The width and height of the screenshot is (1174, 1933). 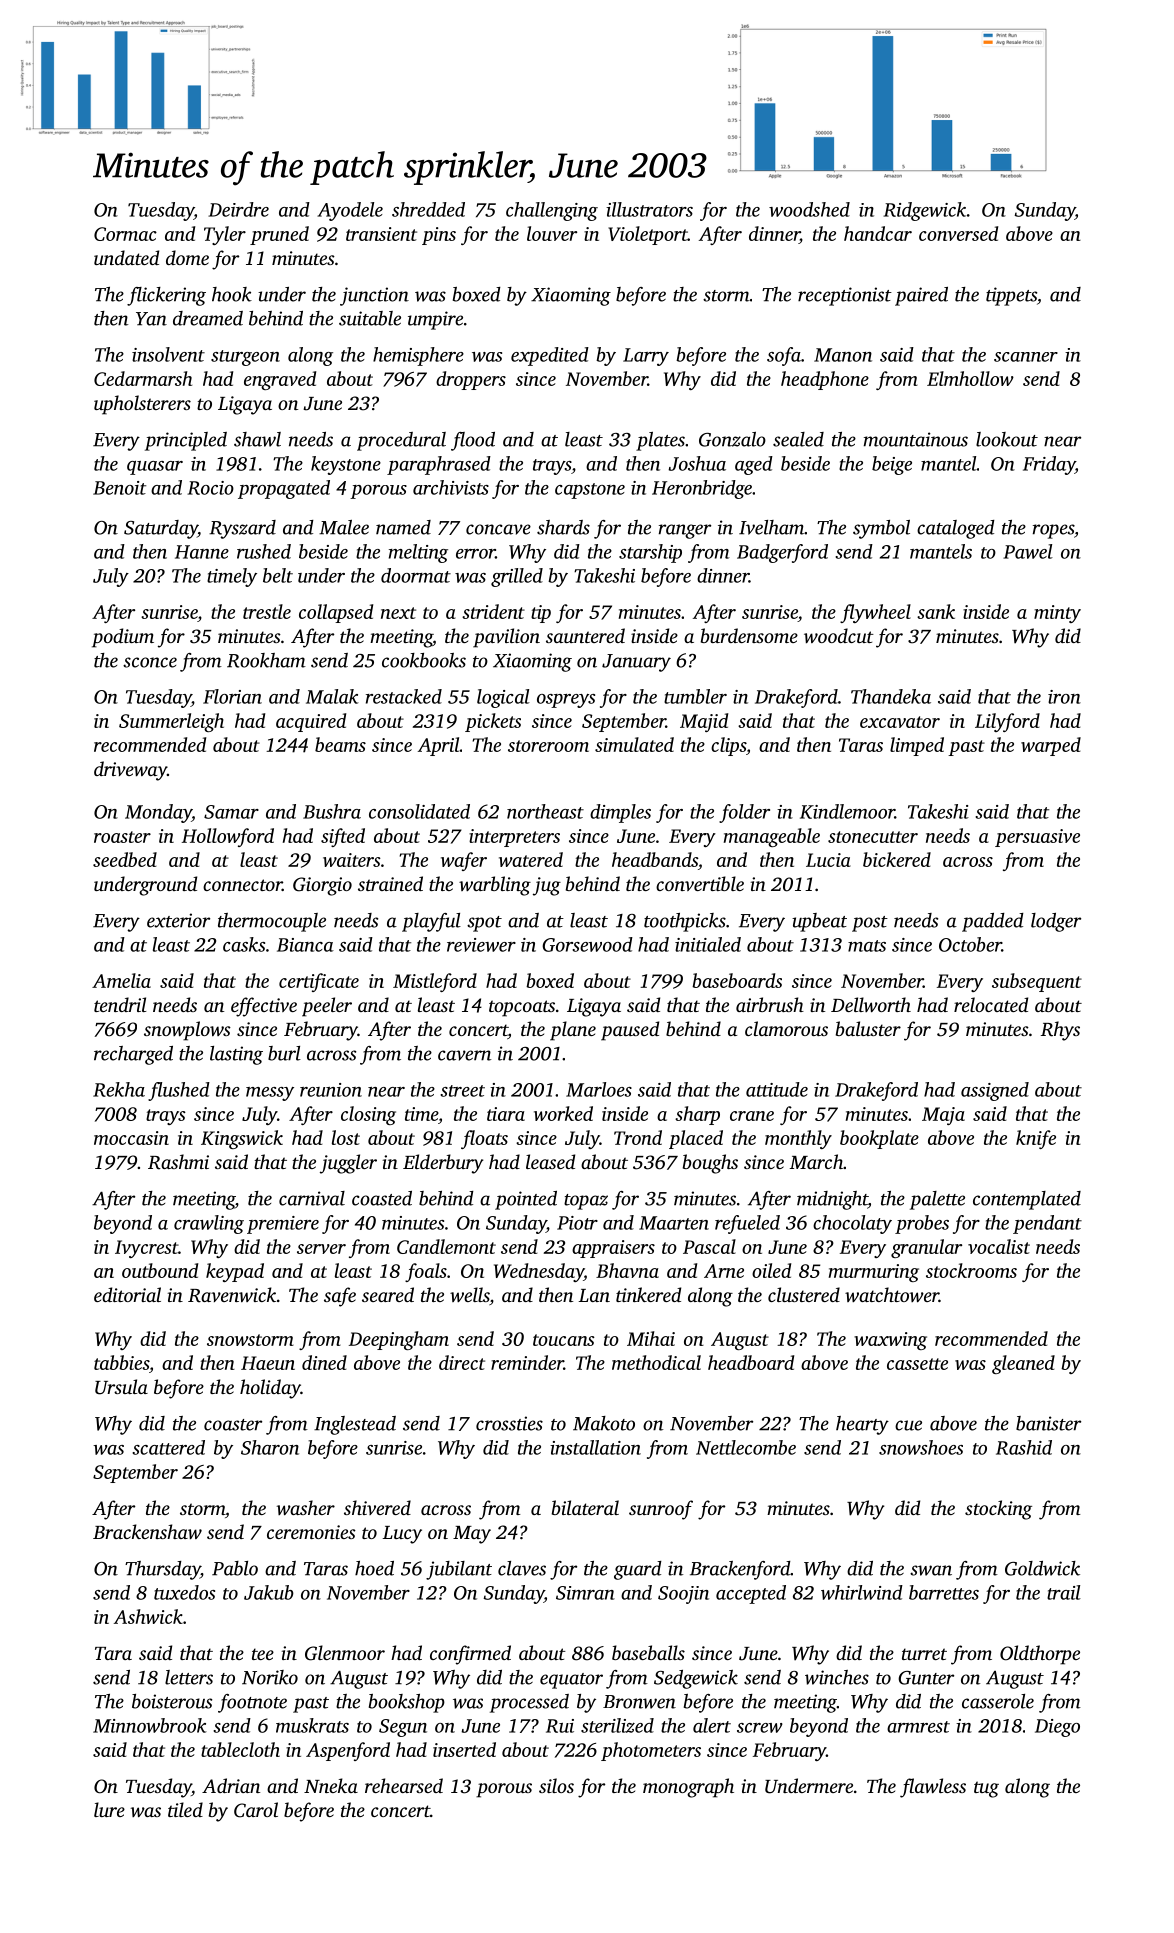 I want to click on iron, so click(x=1064, y=697).
